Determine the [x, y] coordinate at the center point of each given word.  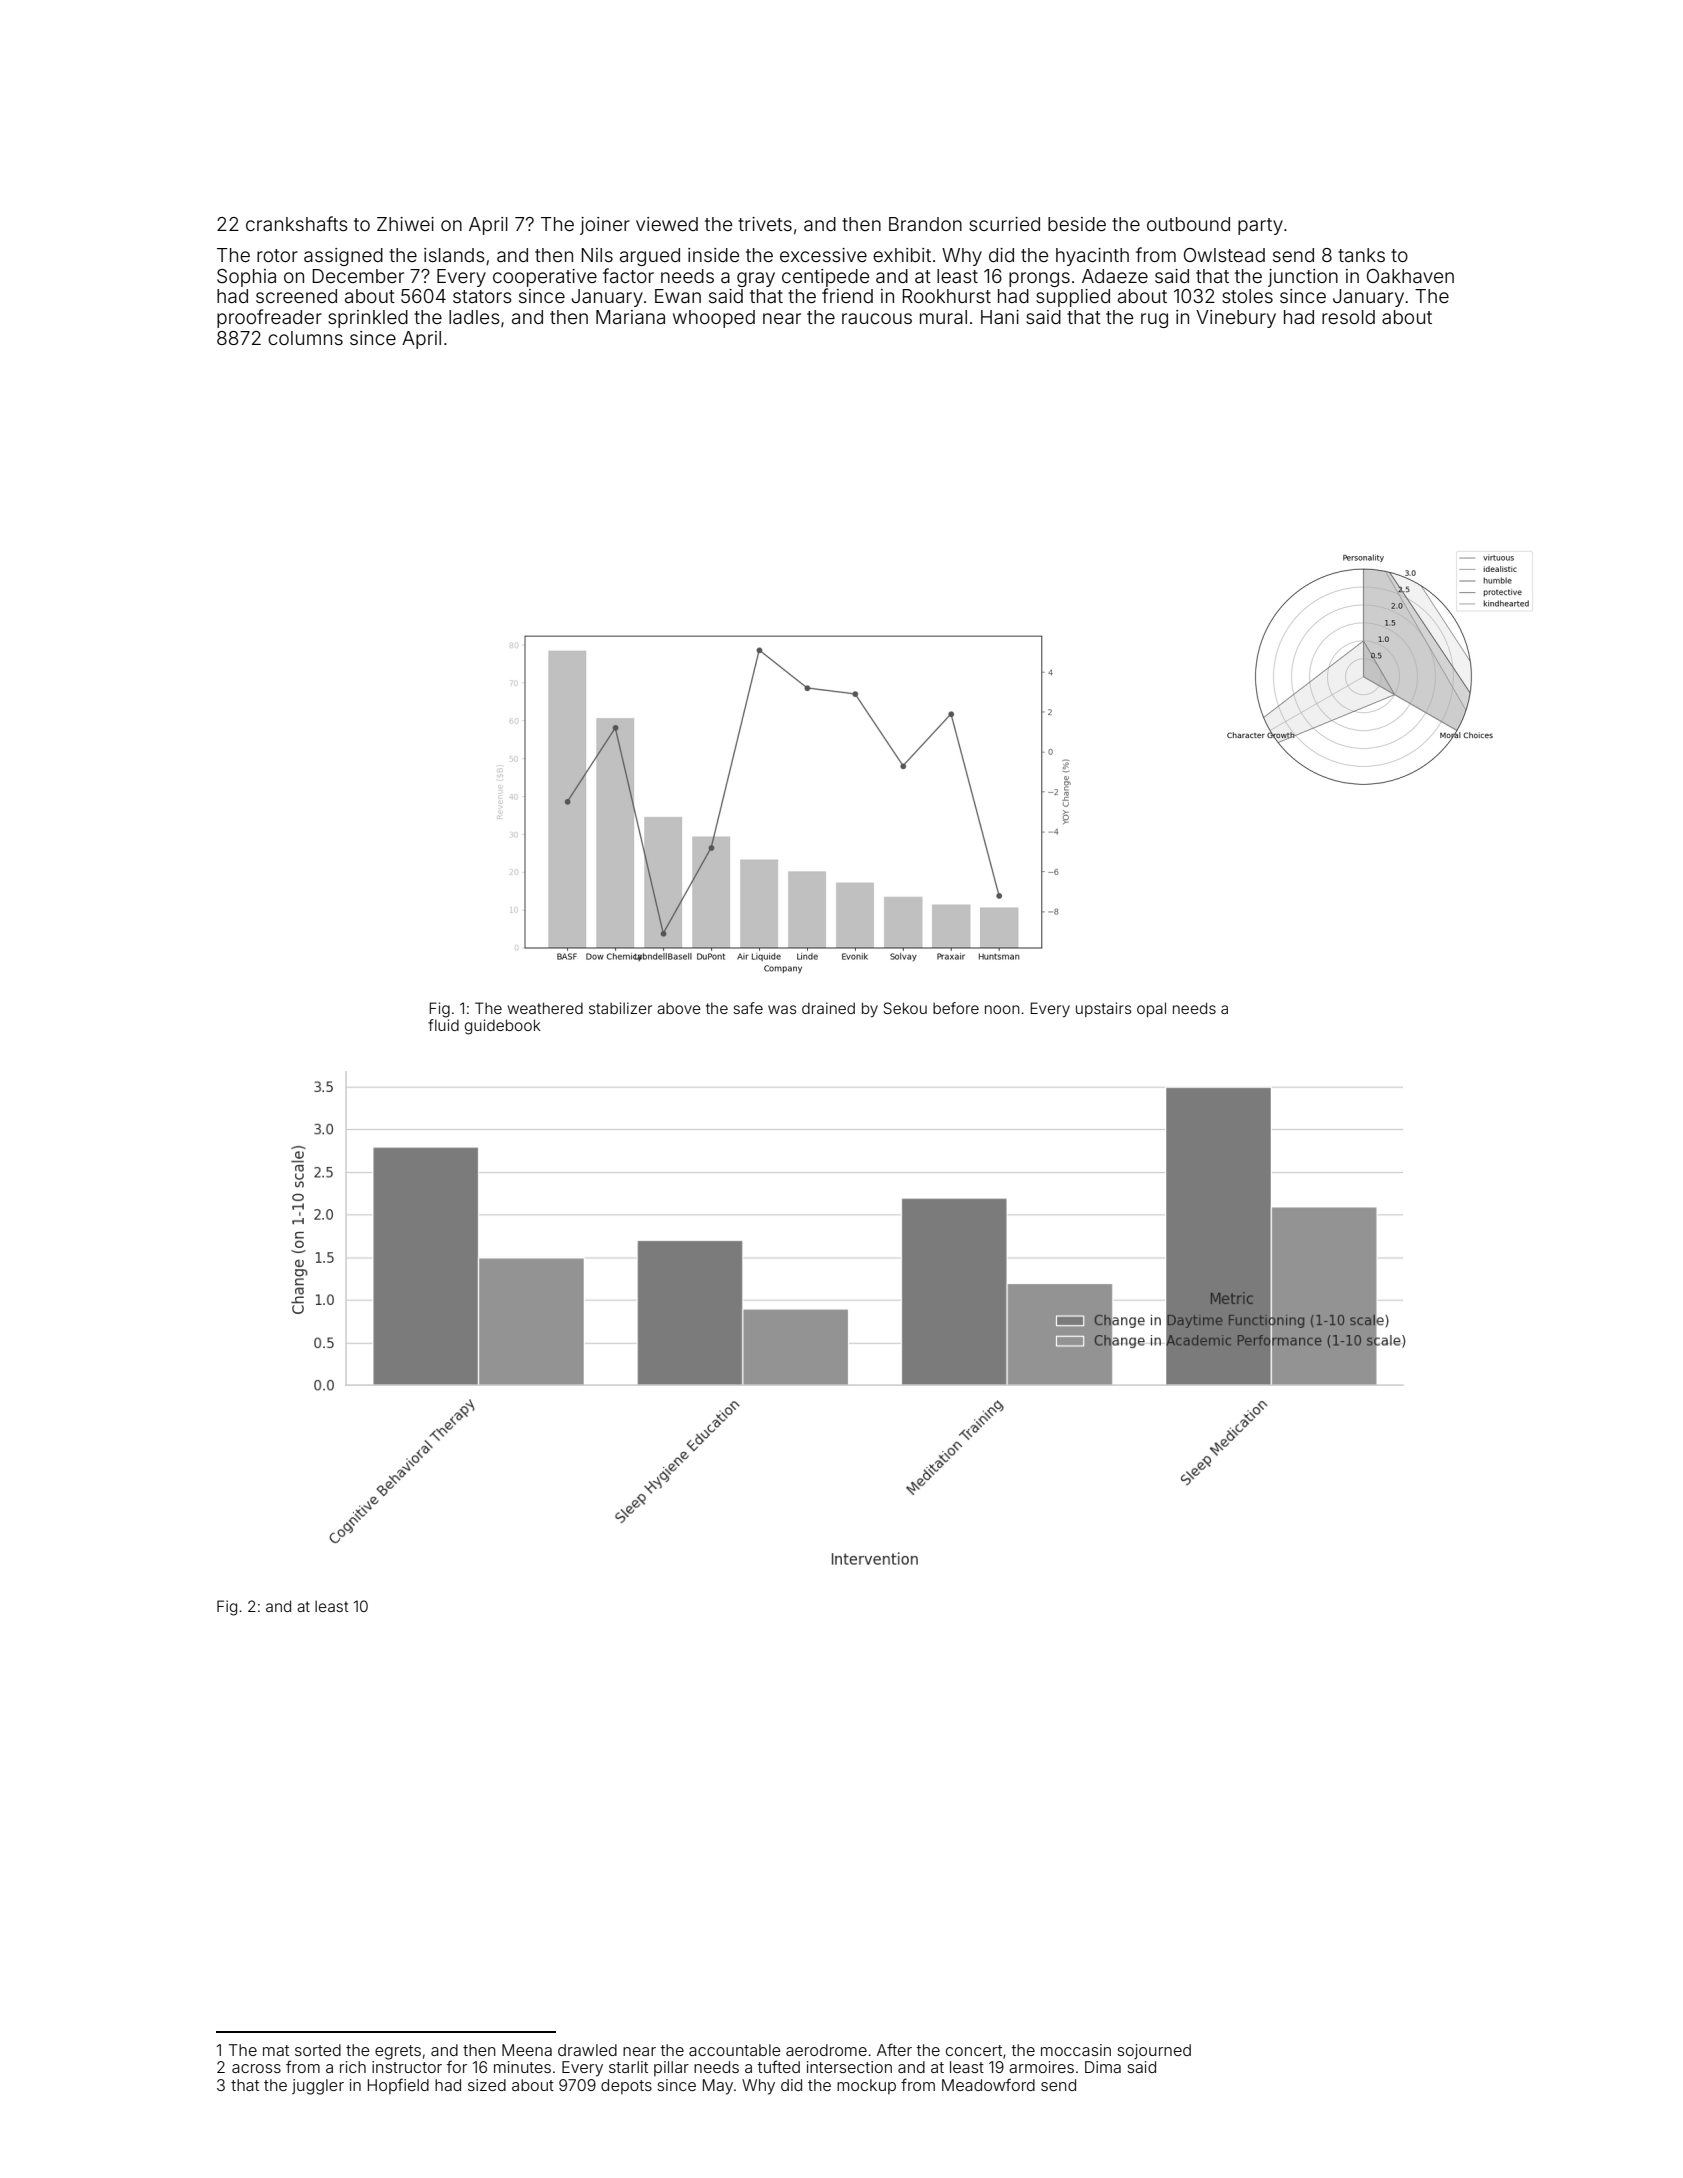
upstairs [1103, 1009]
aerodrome [826, 2050]
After [894, 2049]
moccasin [1076, 2050]
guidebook [503, 1027]
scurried [1004, 224]
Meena [527, 2050]
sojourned [1154, 2051]
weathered [545, 1008]
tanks [1361, 255]
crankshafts [297, 223]
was [782, 1009]
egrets [398, 2052]
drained [828, 1008]
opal [1151, 1009]
